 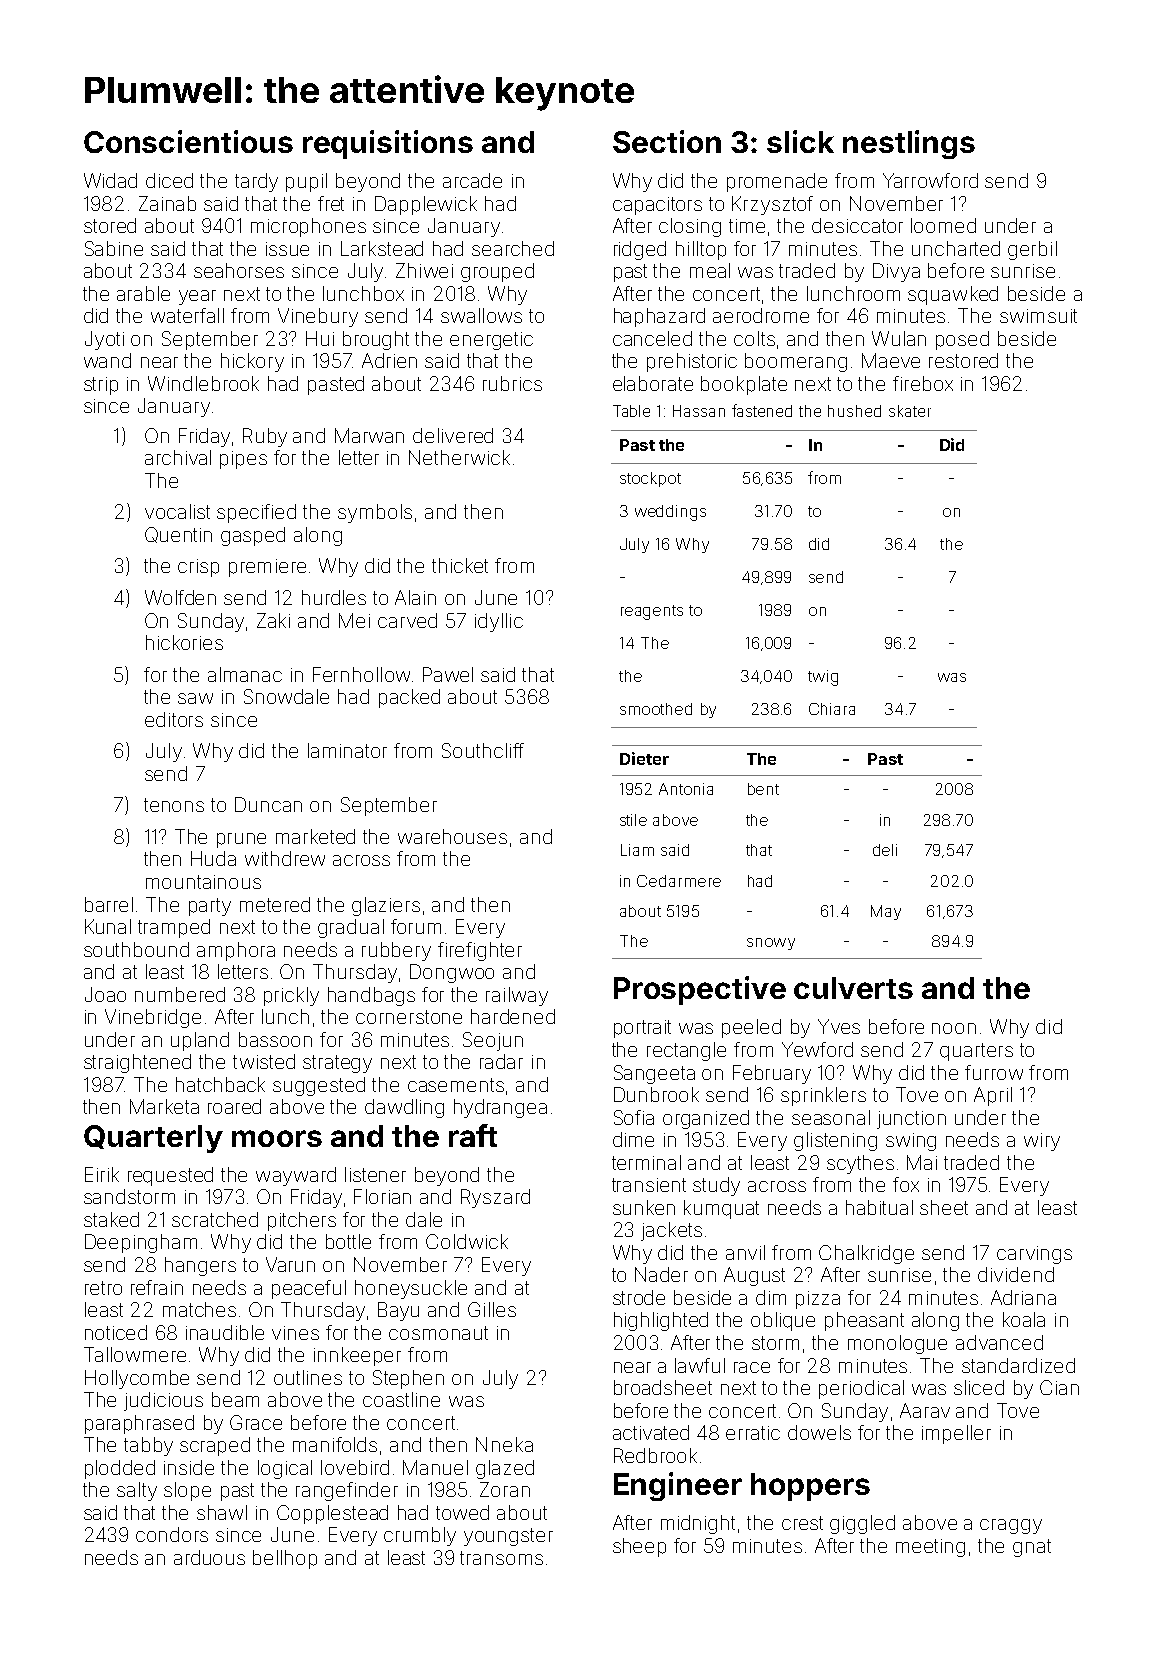 What do you see at coordinates (512, 383) in the screenshot?
I see `rubrics` at bounding box center [512, 383].
